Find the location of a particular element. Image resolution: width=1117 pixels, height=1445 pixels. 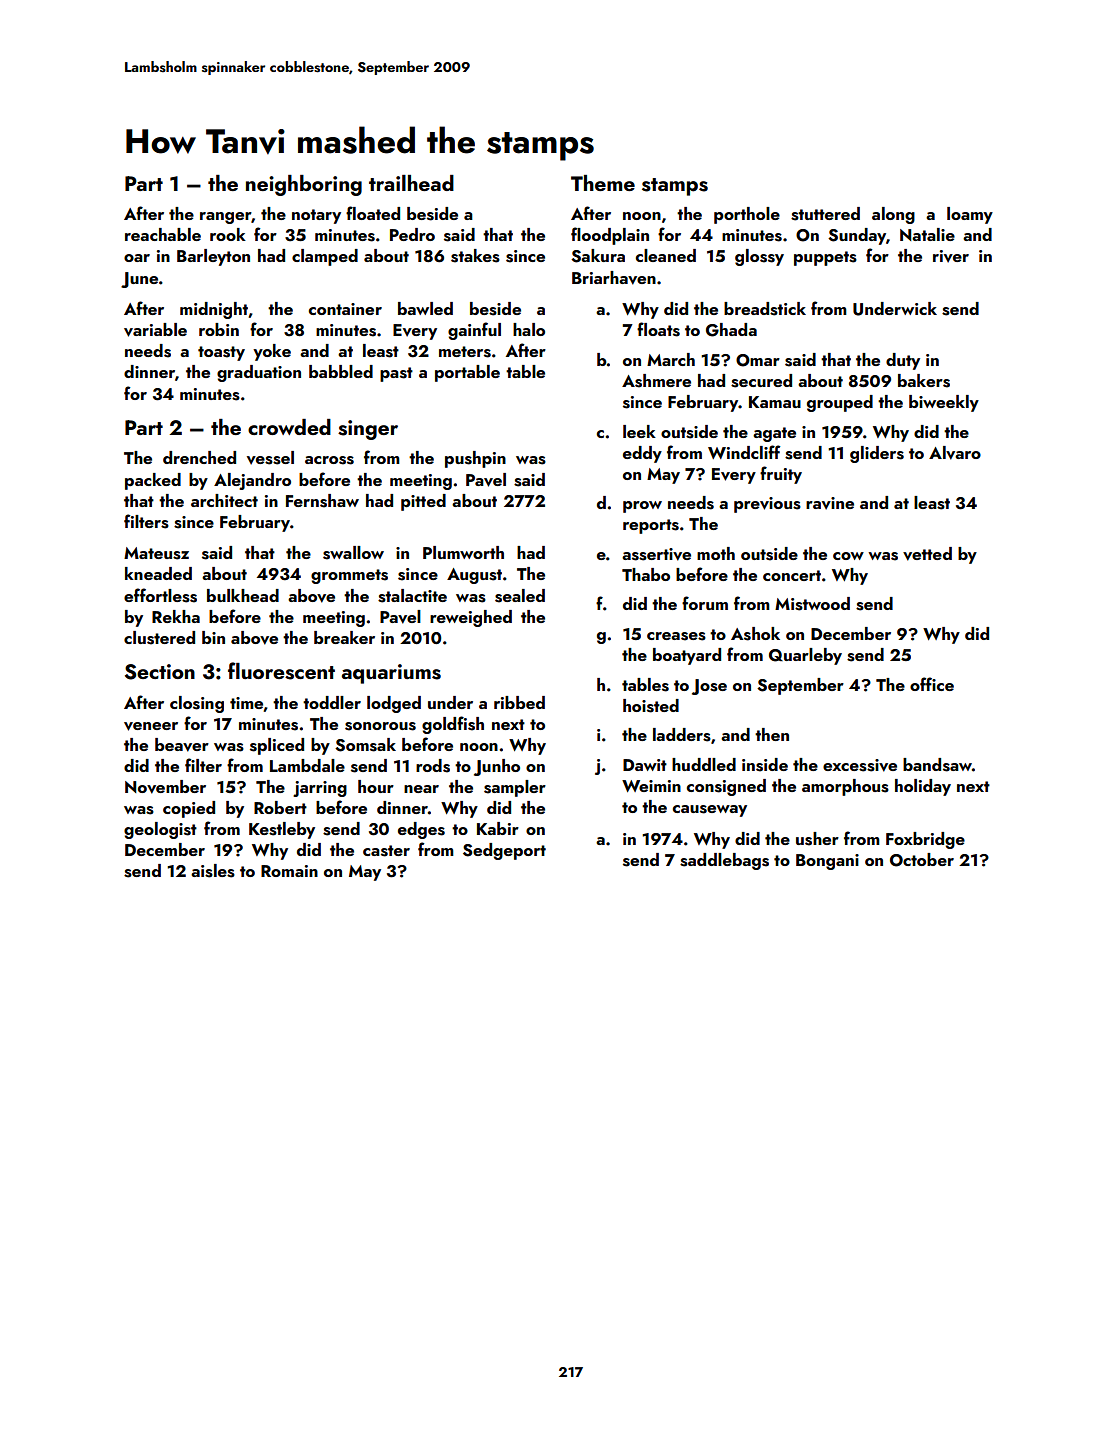

Romain is located at coordinates (289, 871).
